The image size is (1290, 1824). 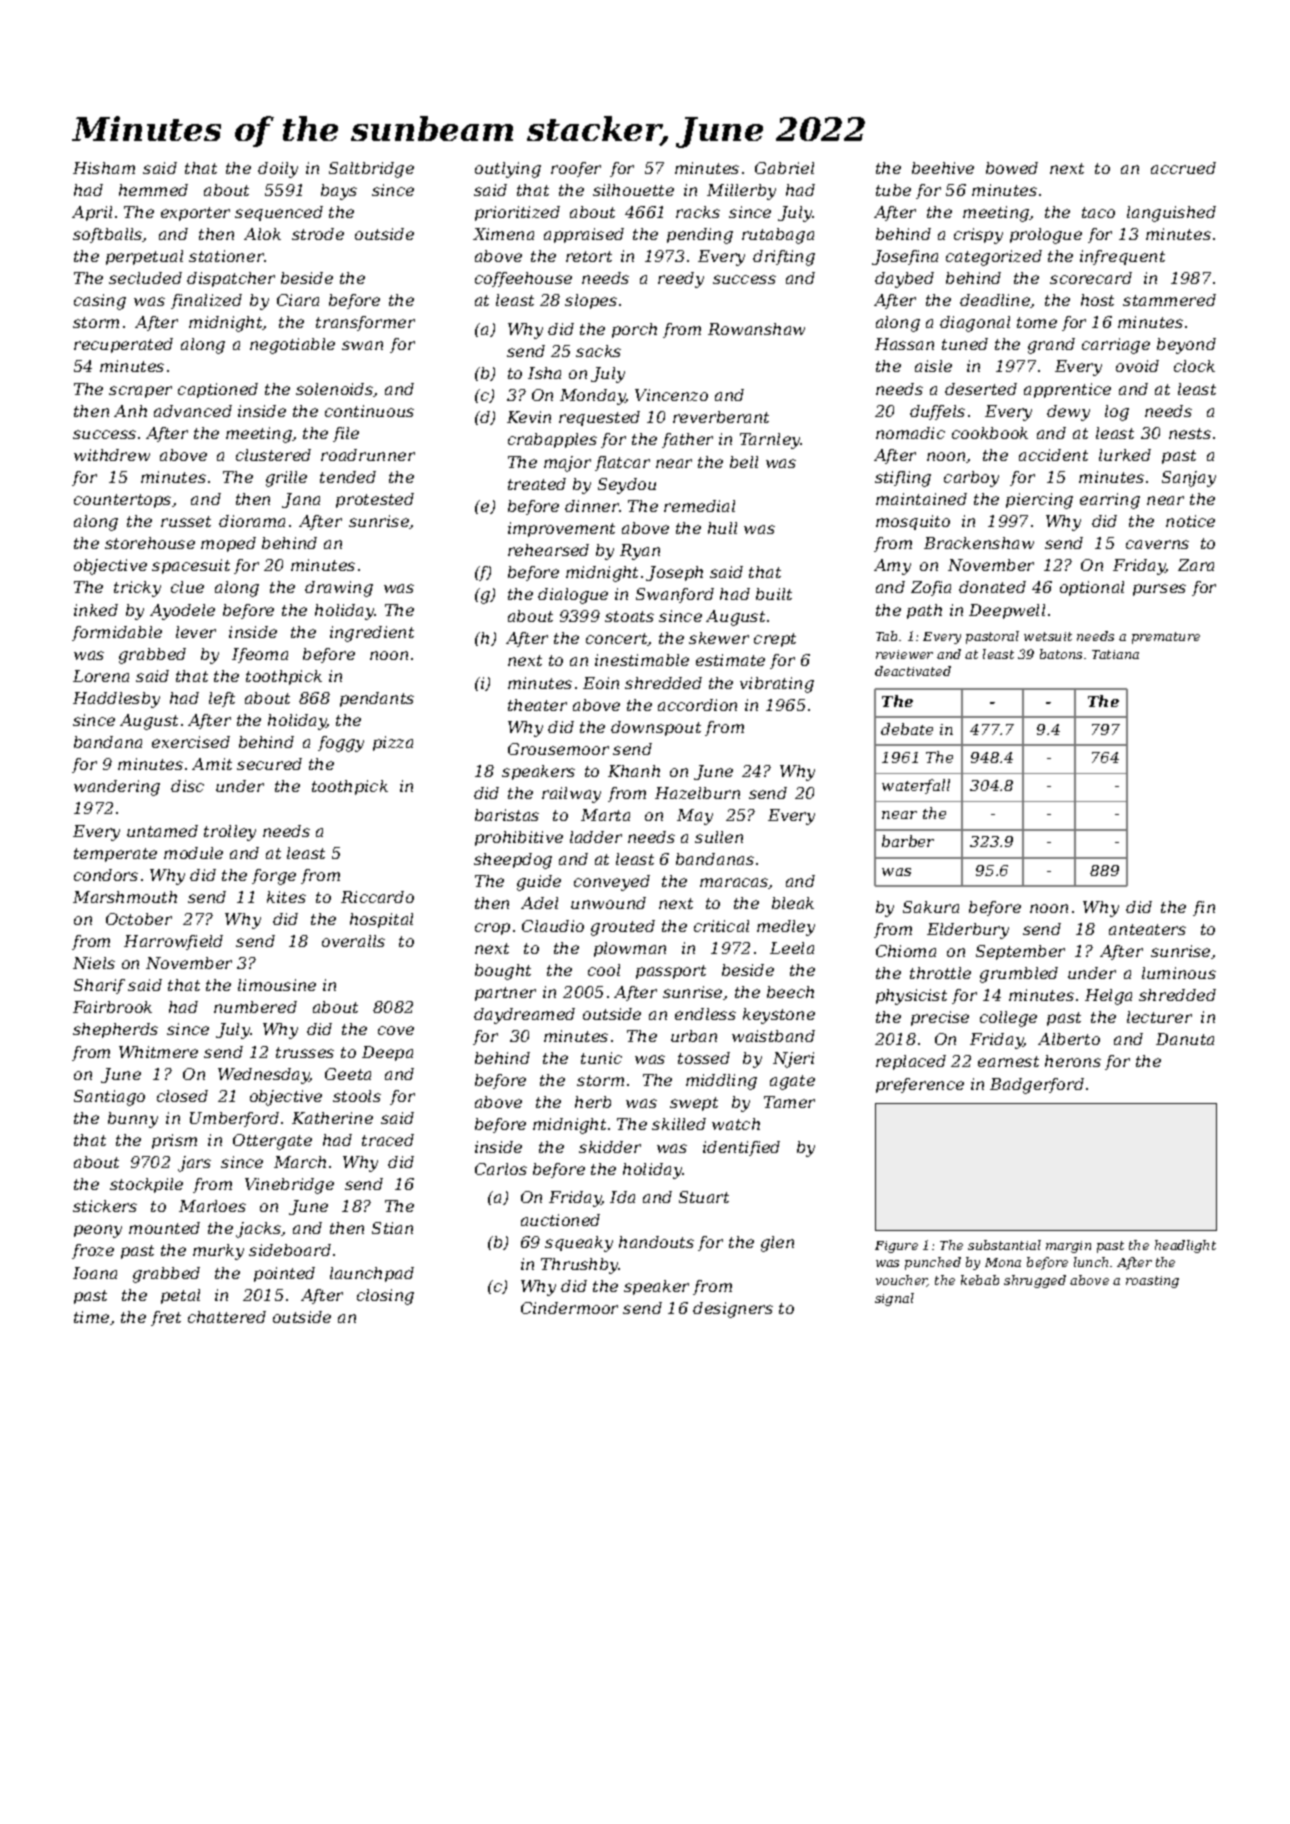 I want to click on Tarnley, so click(x=770, y=441).
